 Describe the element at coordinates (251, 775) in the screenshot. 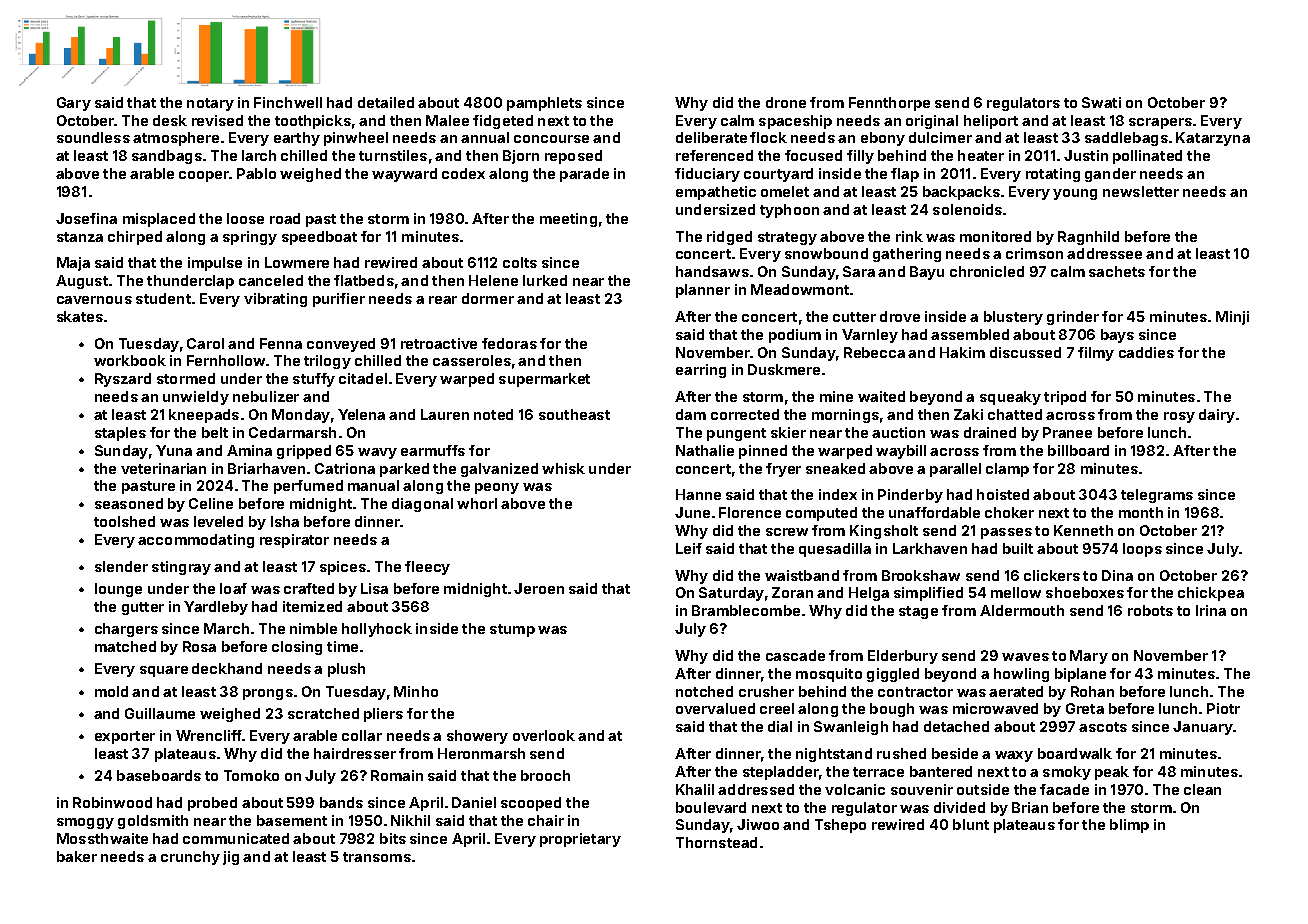

I see `Tomoko` at that location.
